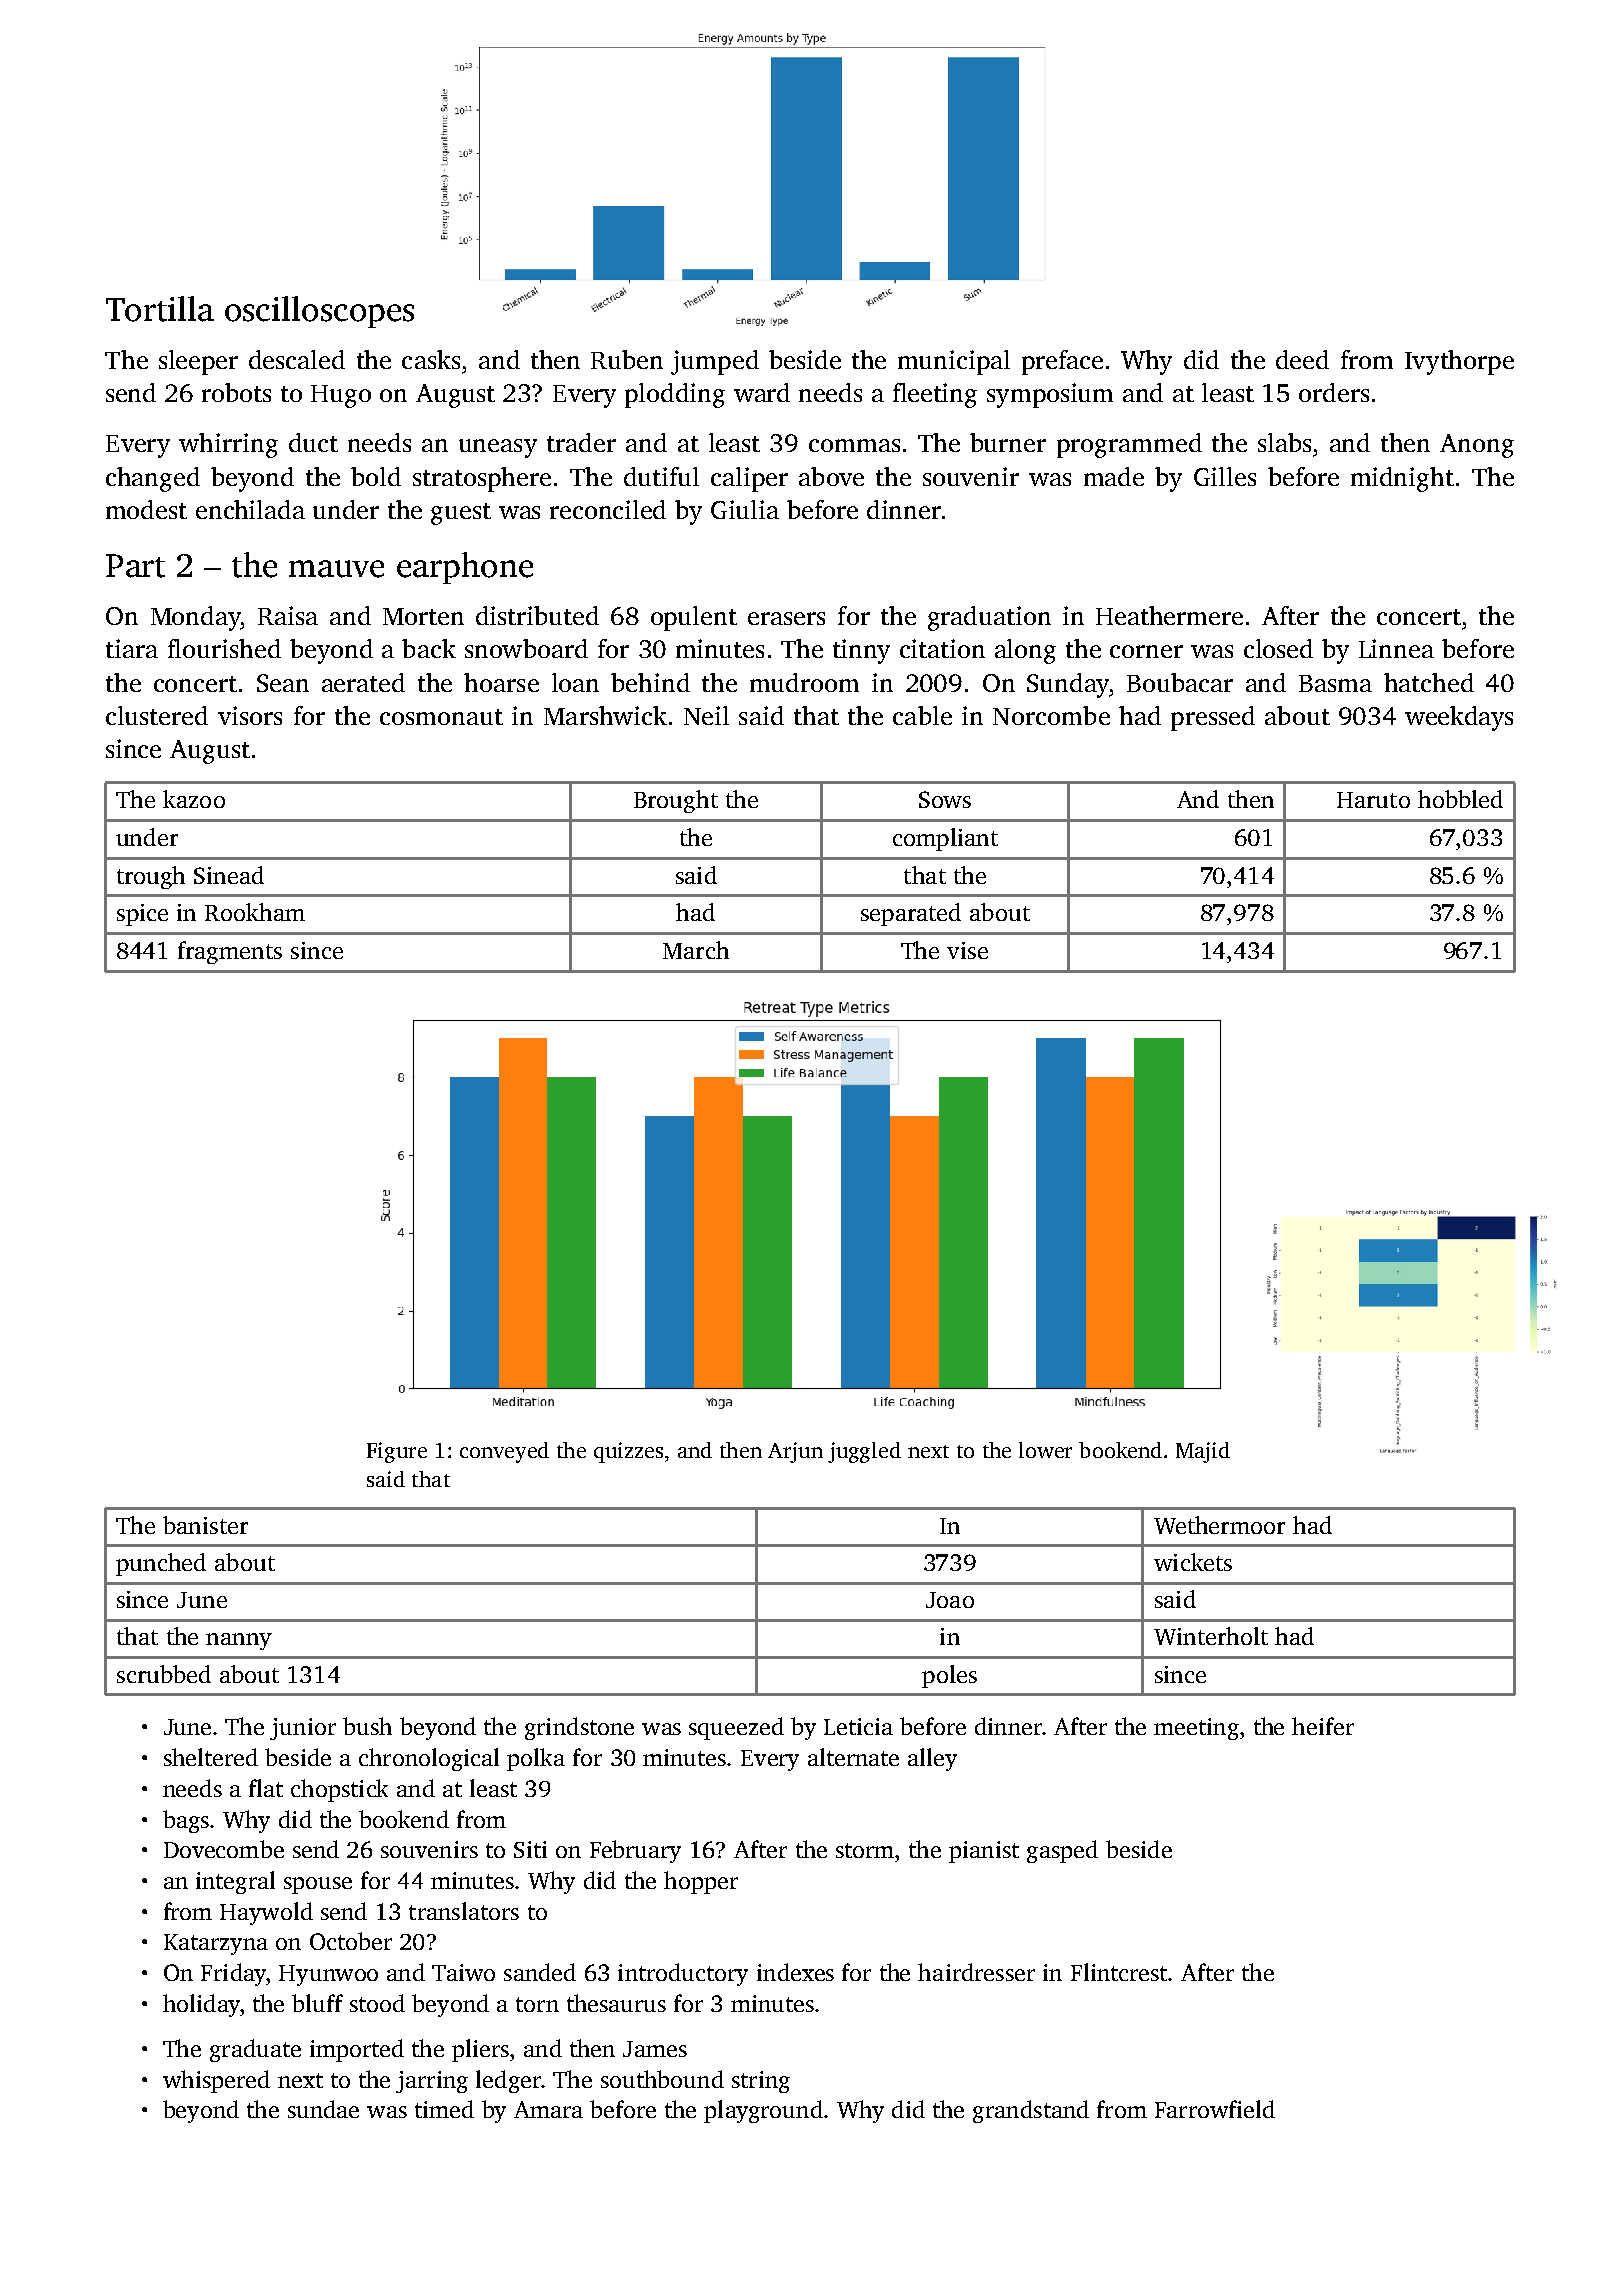 This screenshot has height=2292, width=1620. Describe the element at coordinates (1129, 445) in the screenshot. I see `programmed` at that location.
